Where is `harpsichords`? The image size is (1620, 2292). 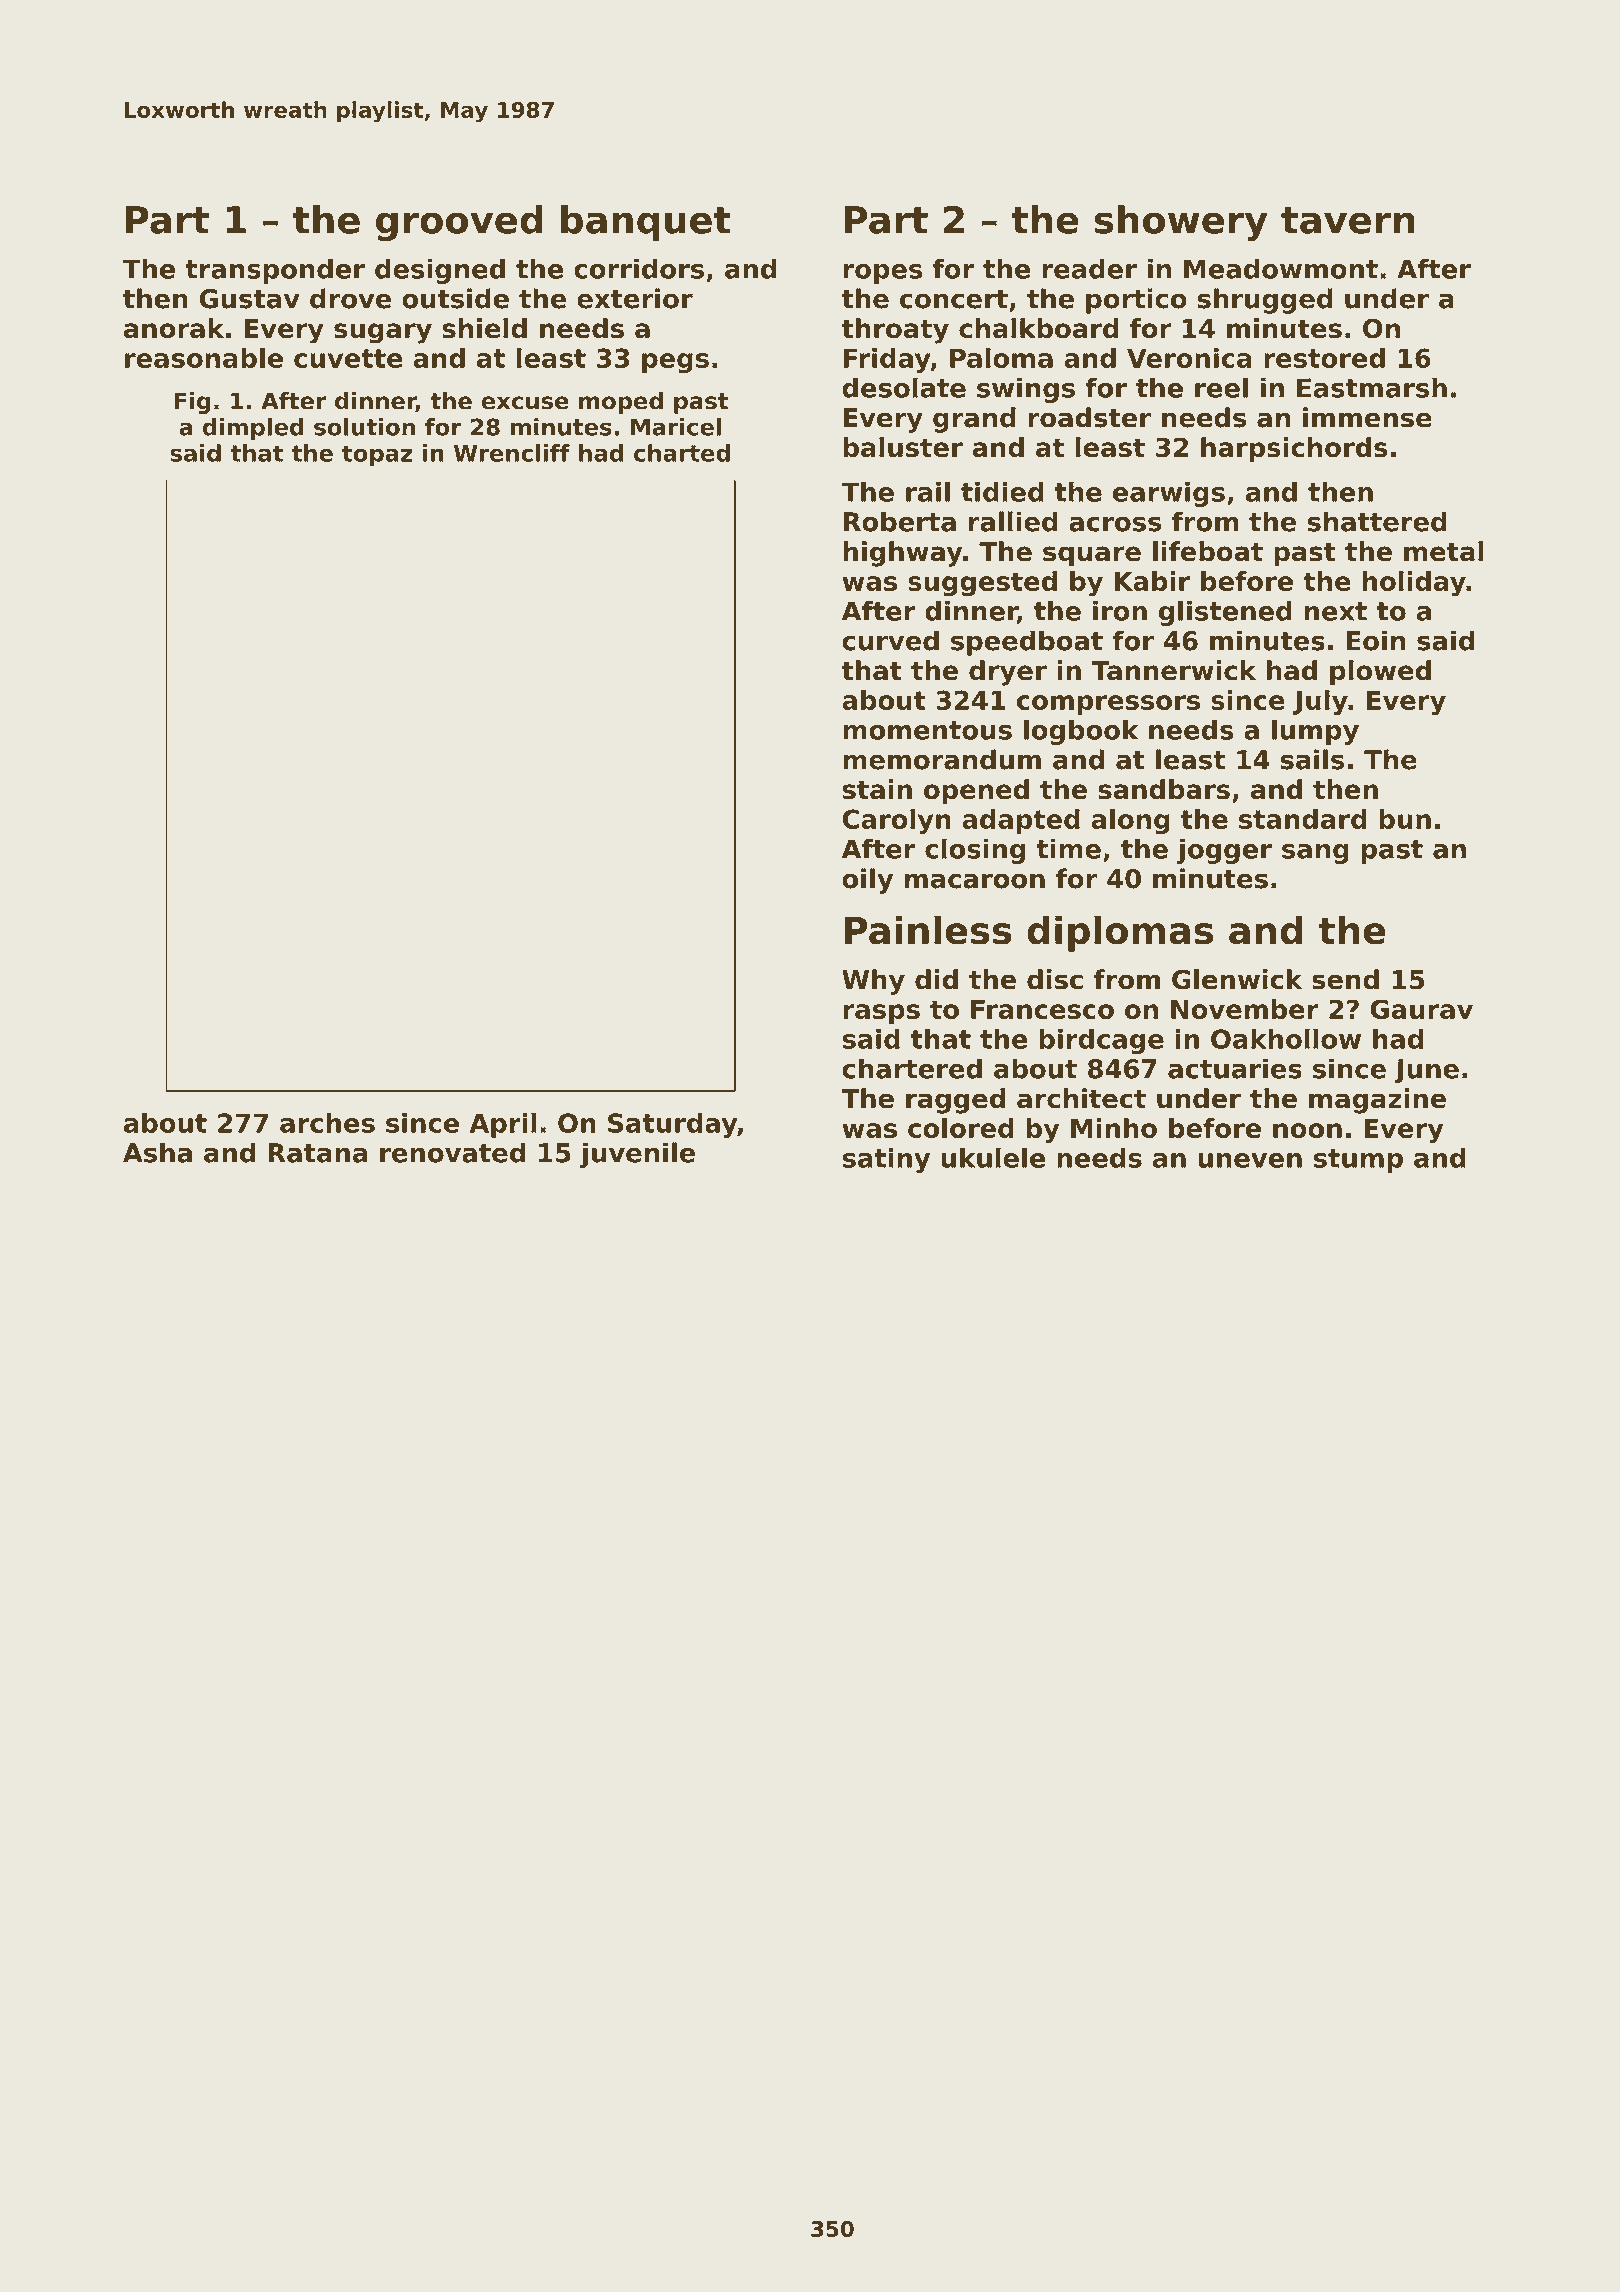 harpsichords is located at coordinates (1294, 450).
